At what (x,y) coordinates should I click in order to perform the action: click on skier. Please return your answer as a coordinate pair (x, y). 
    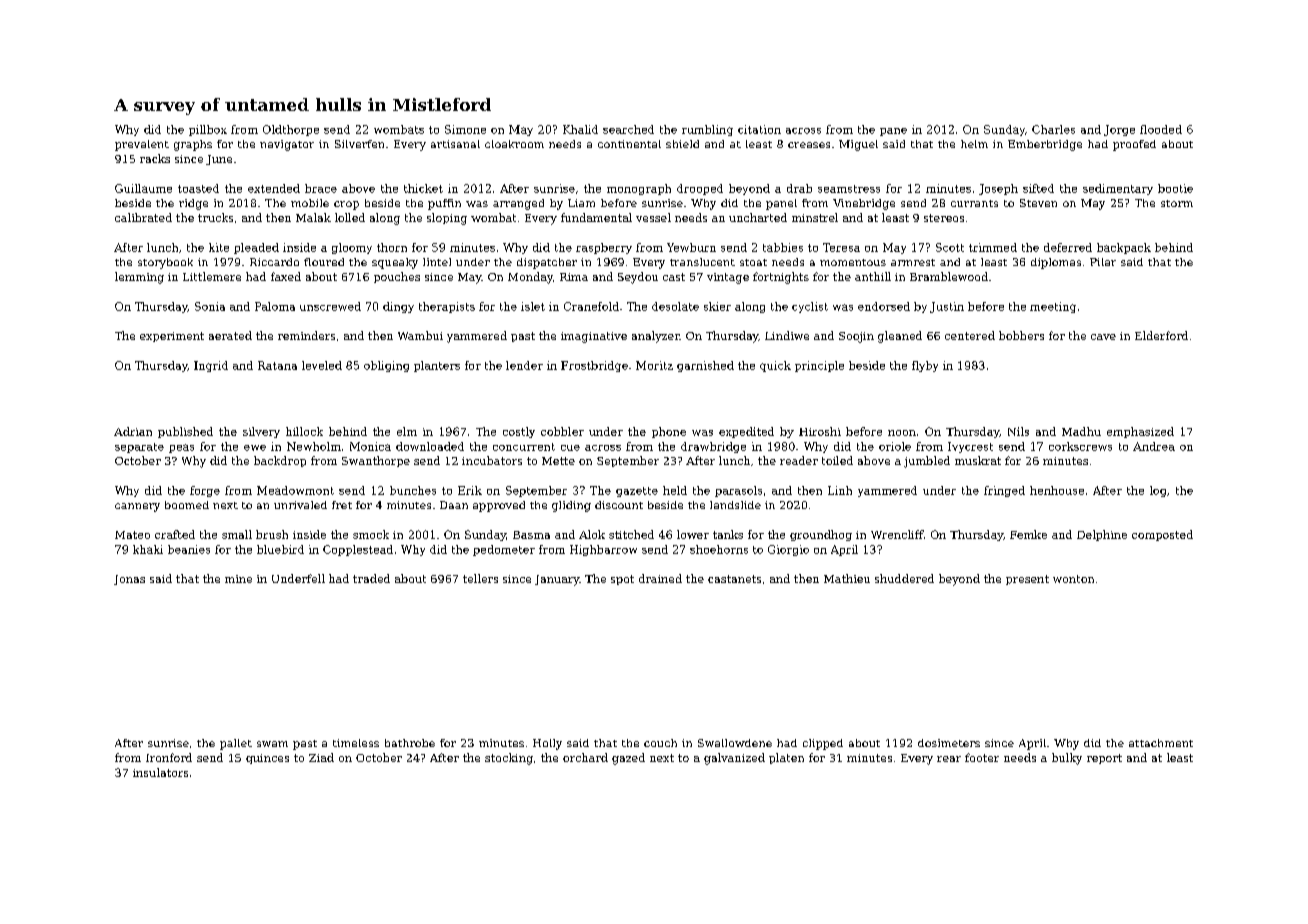
    Looking at the image, I should click on (717, 306).
